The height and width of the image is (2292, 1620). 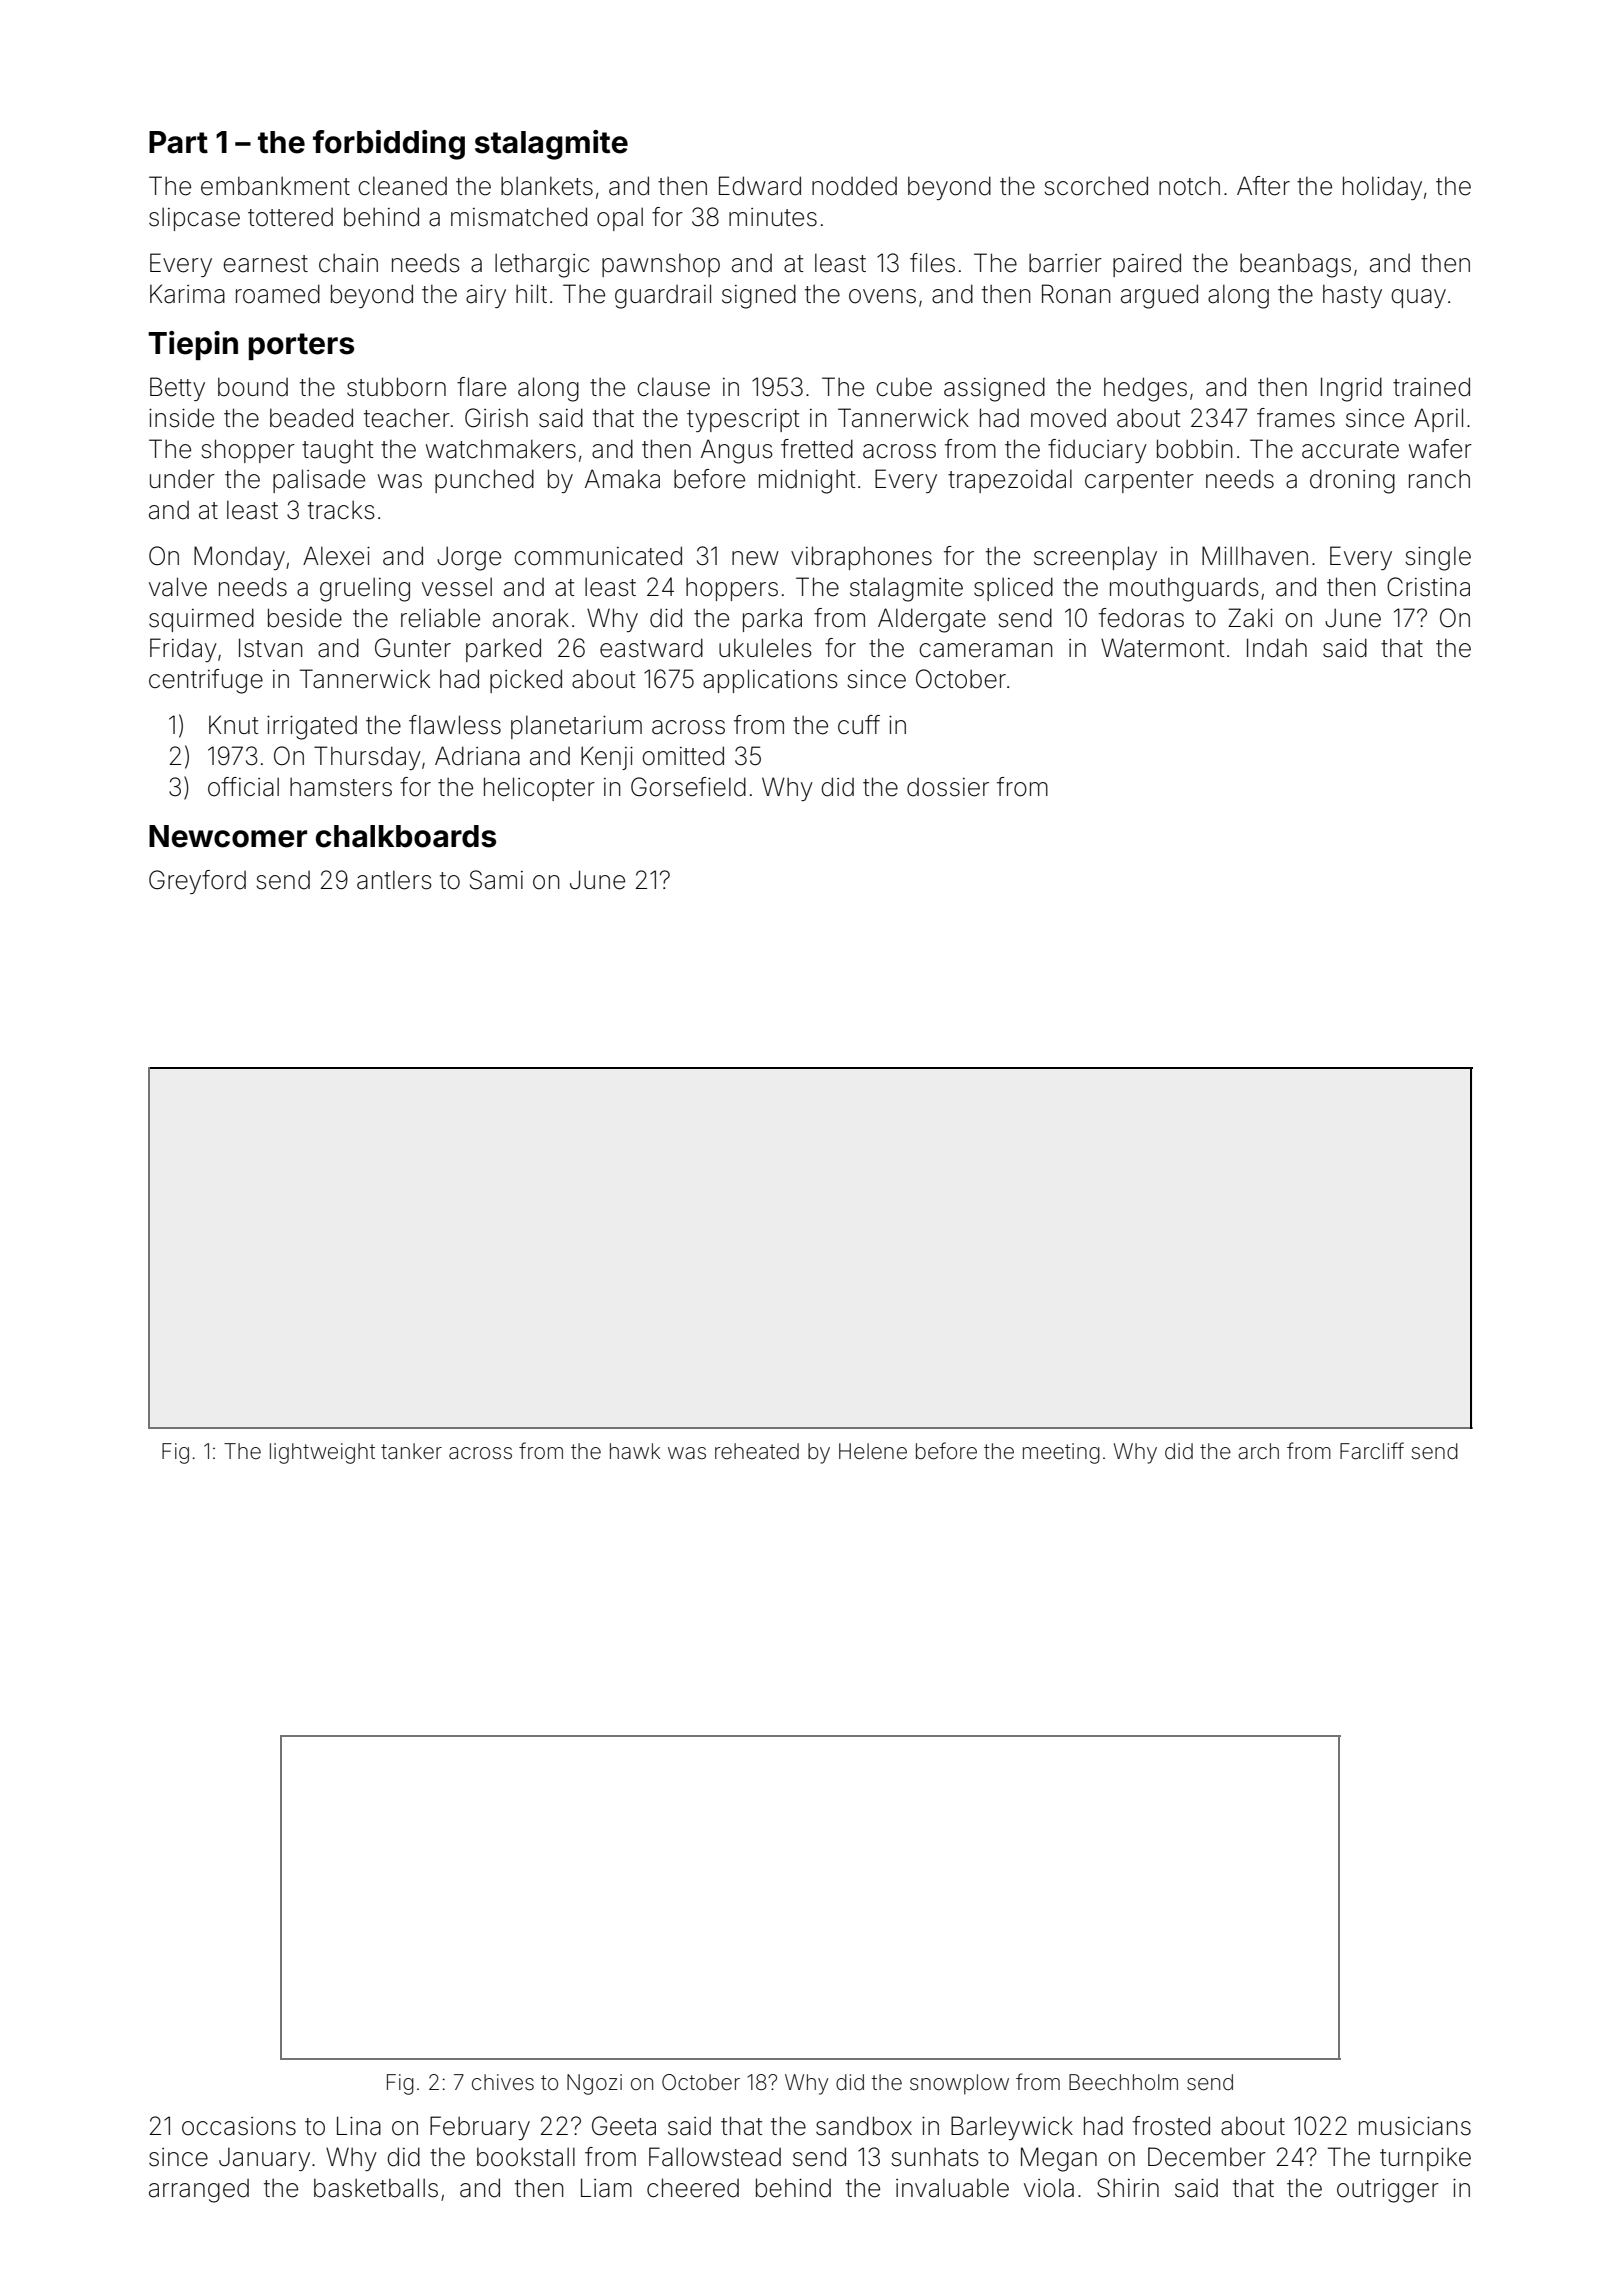 What do you see at coordinates (394, 880) in the image?
I see `antlers` at bounding box center [394, 880].
